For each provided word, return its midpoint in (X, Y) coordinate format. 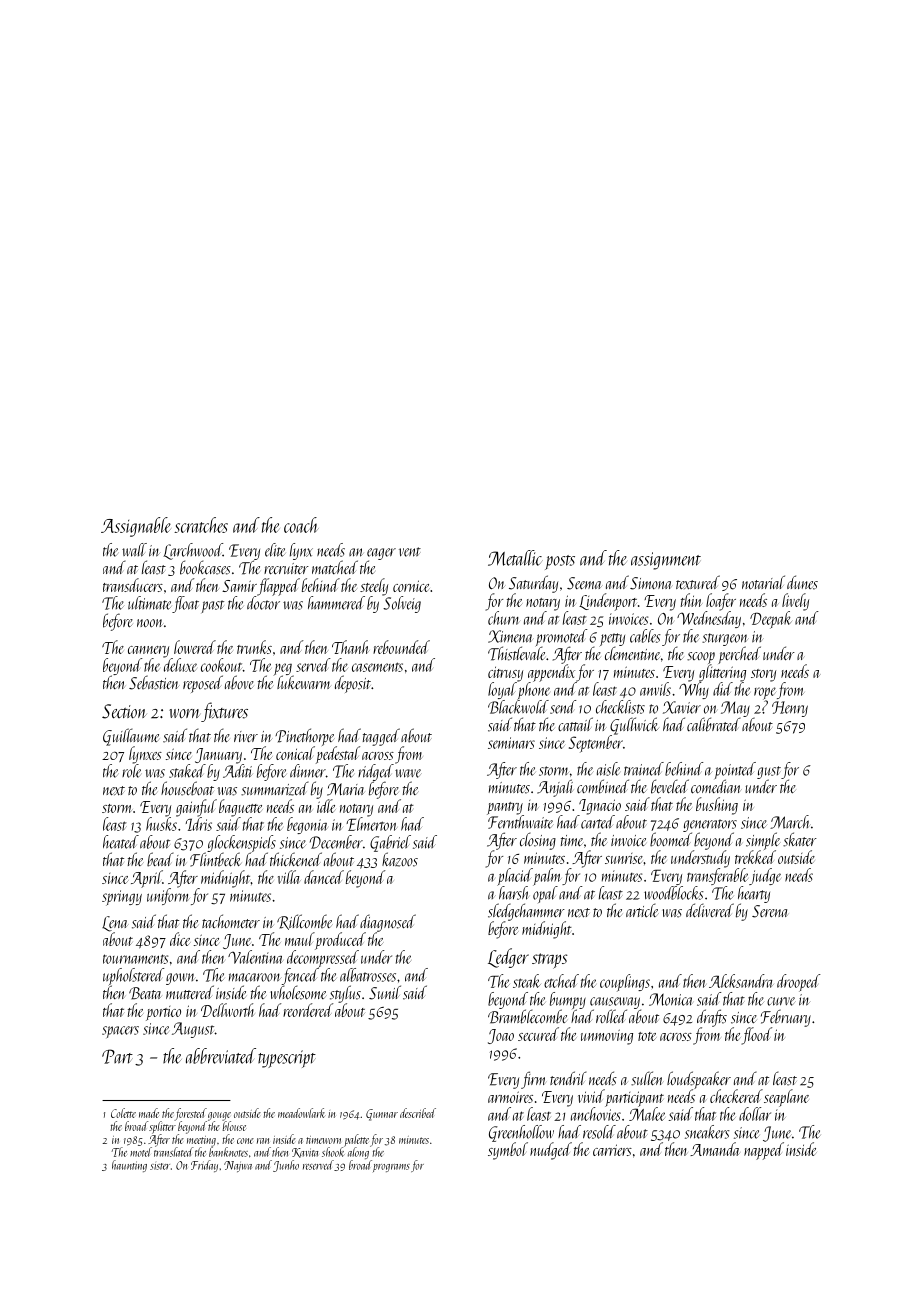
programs (391, 1168)
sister (160, 1166)
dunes (802, 582)
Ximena (511, 636)
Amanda (715, 1149)
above (239, 682)
